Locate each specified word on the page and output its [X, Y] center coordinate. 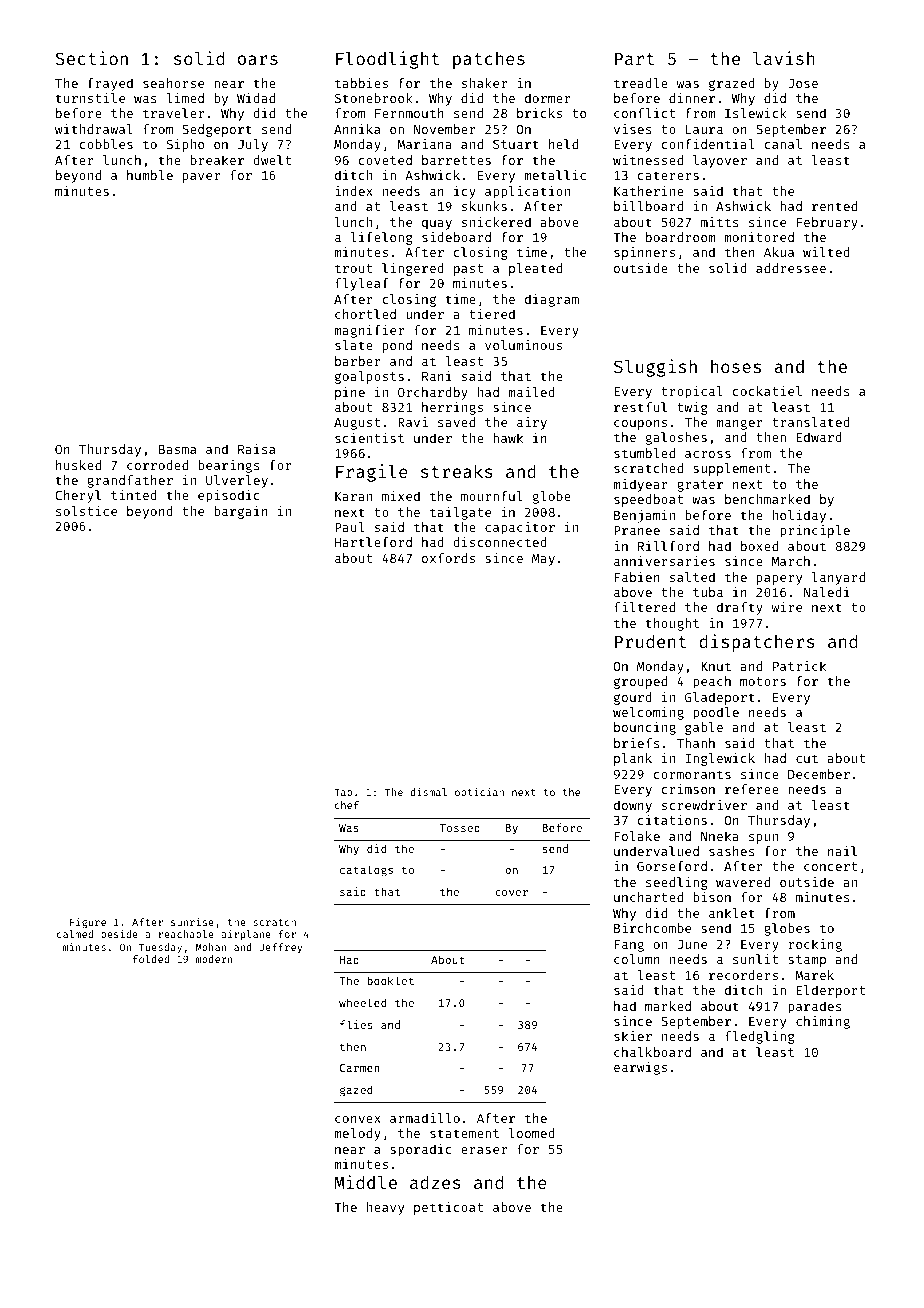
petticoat [448, 1208]
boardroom [681, 237]
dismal [429, 792]
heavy [385, 1208]
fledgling [760, 1037]
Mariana [424, 144]
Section [92, 58]
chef [347, 805]
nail [842, 851]
